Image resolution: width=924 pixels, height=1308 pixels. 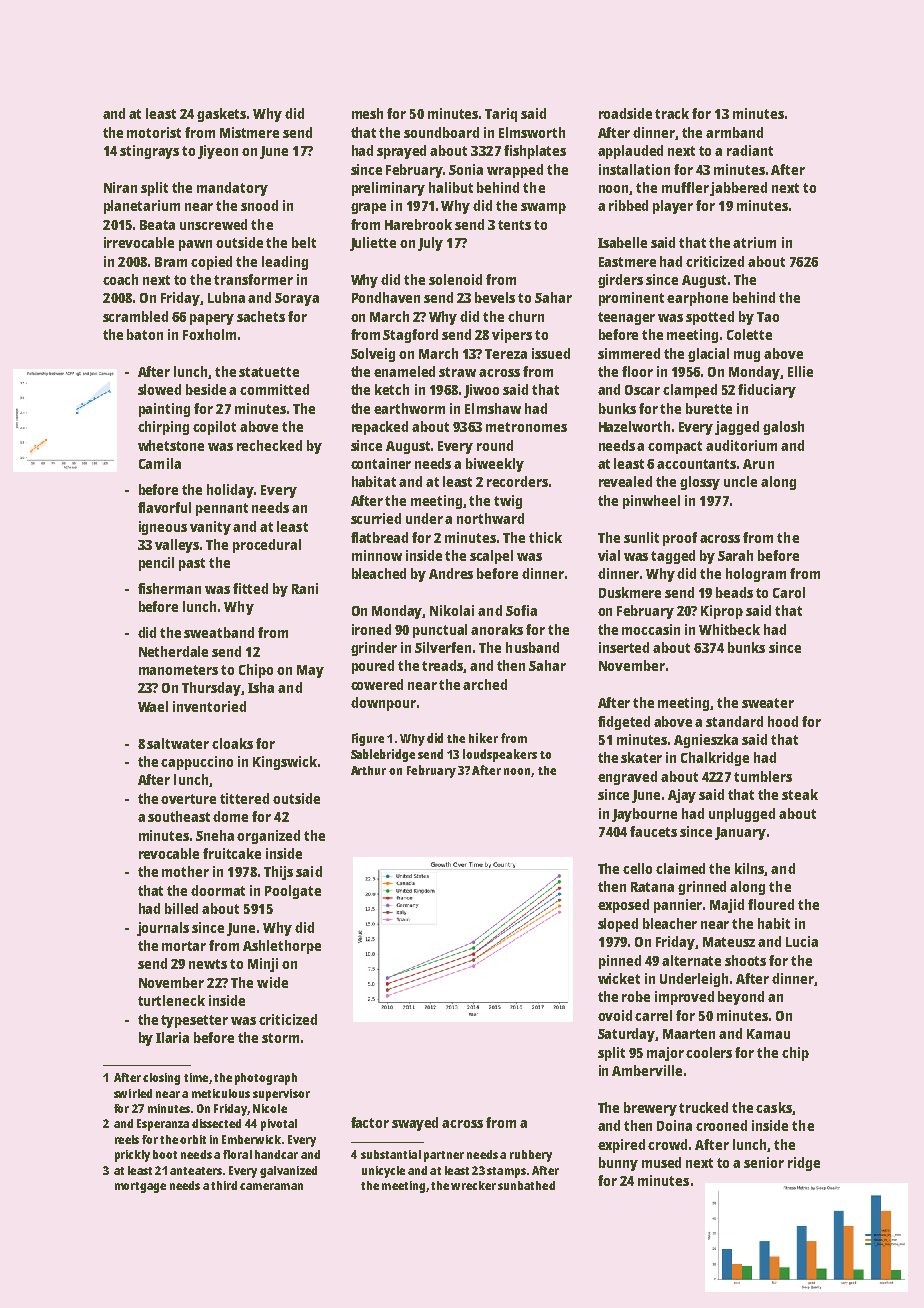 What do you see at coordinates (764, 1162) in the screenshot?
I see `senior` at bounding box center [764, 1162].
